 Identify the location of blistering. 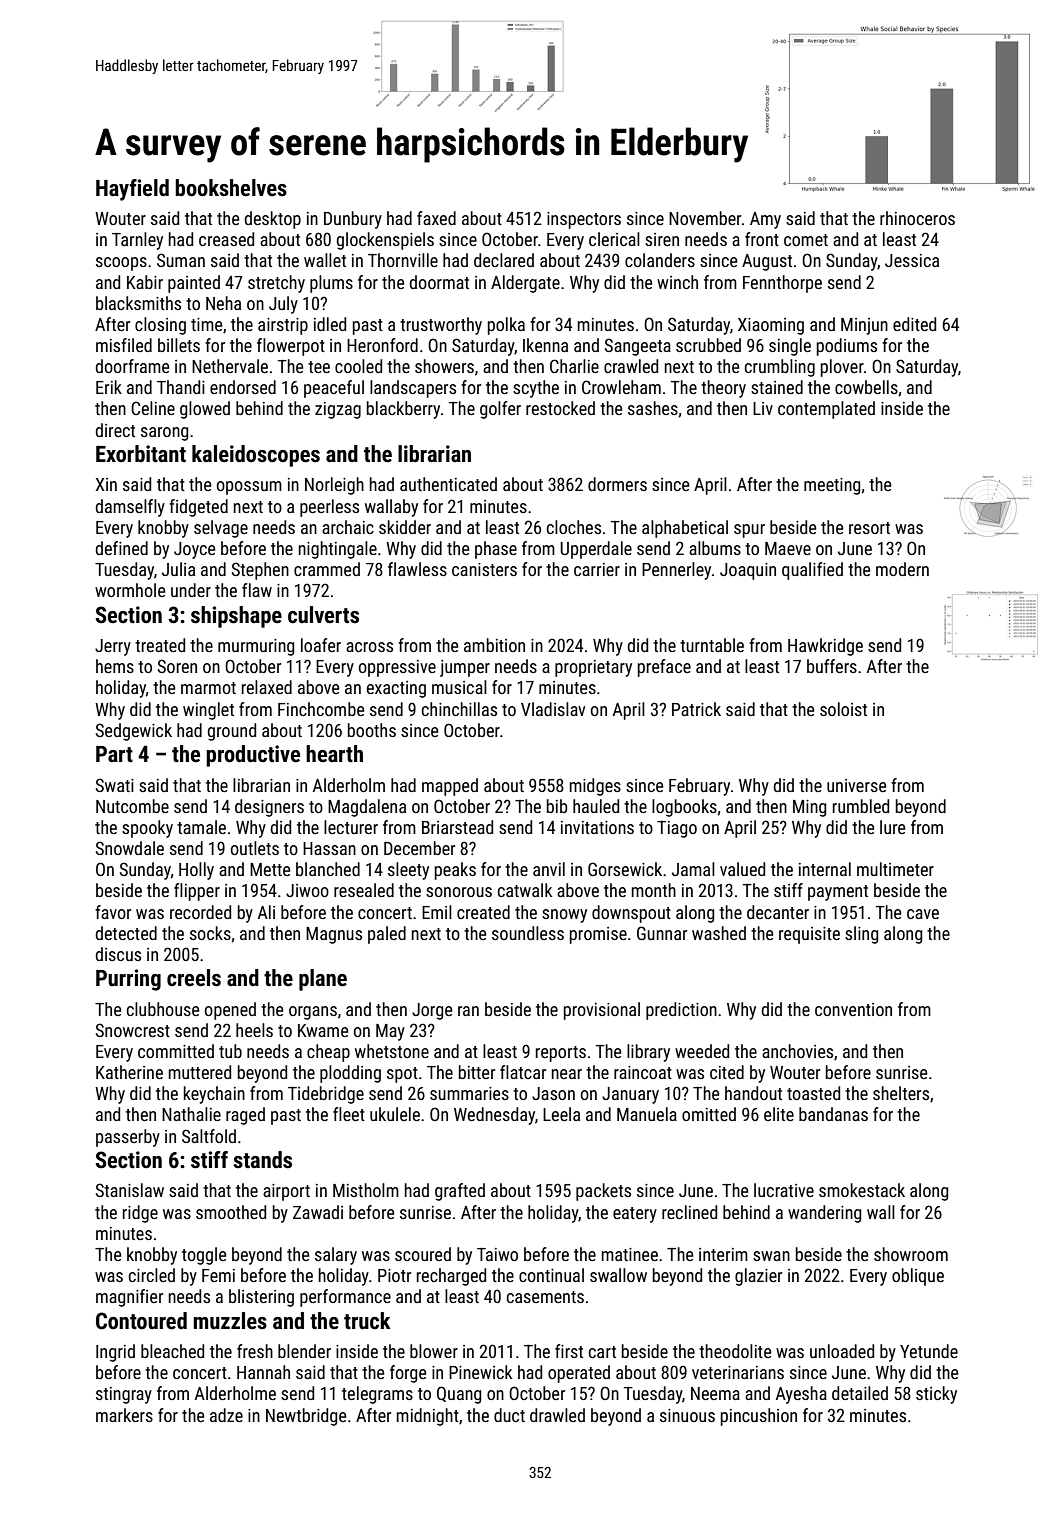
(261, 1298).
